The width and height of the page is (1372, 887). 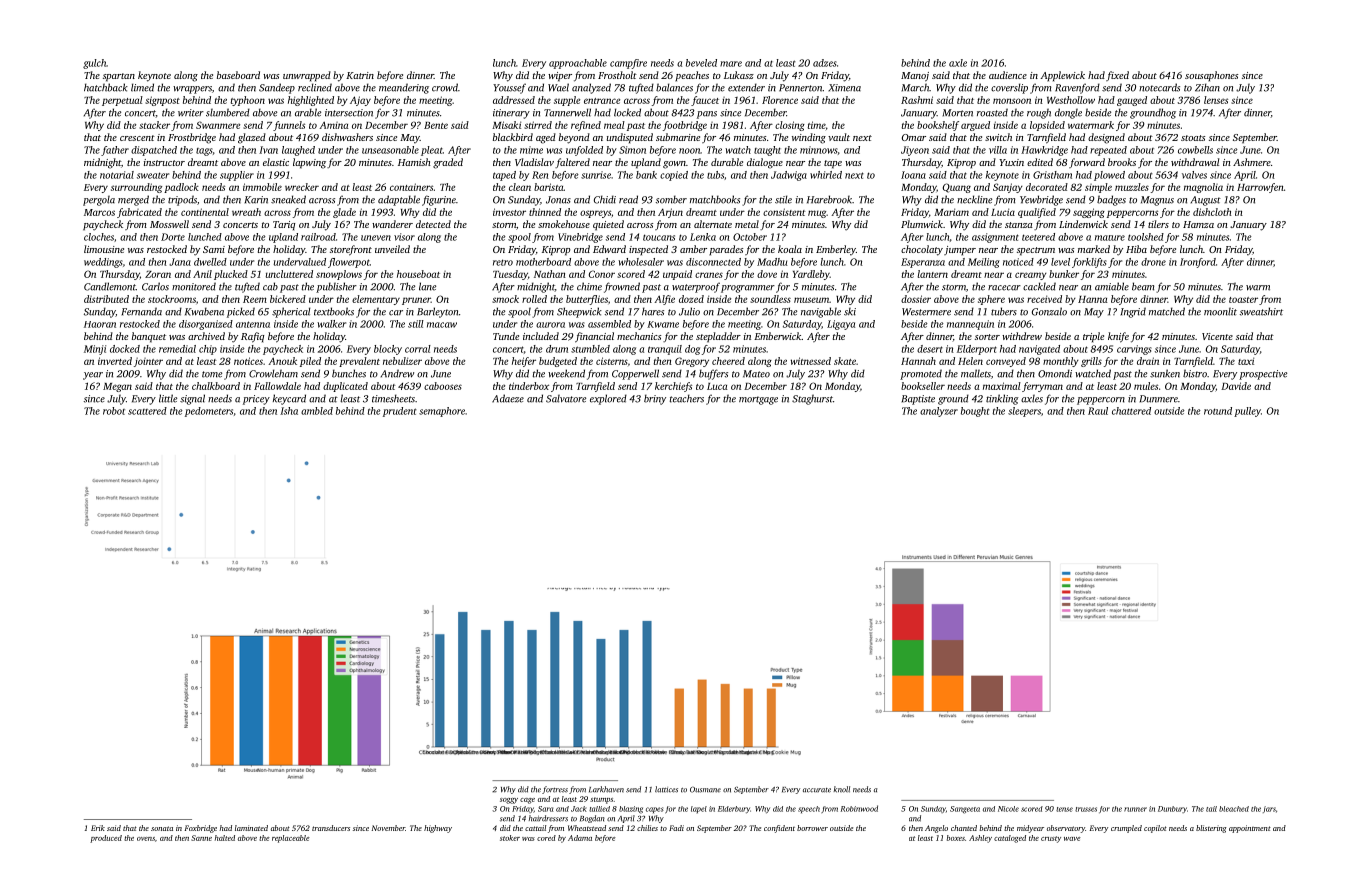 What do you see at coordinates (505, 299) in the page?
I see `smock` at bounding box center [505, 299].
